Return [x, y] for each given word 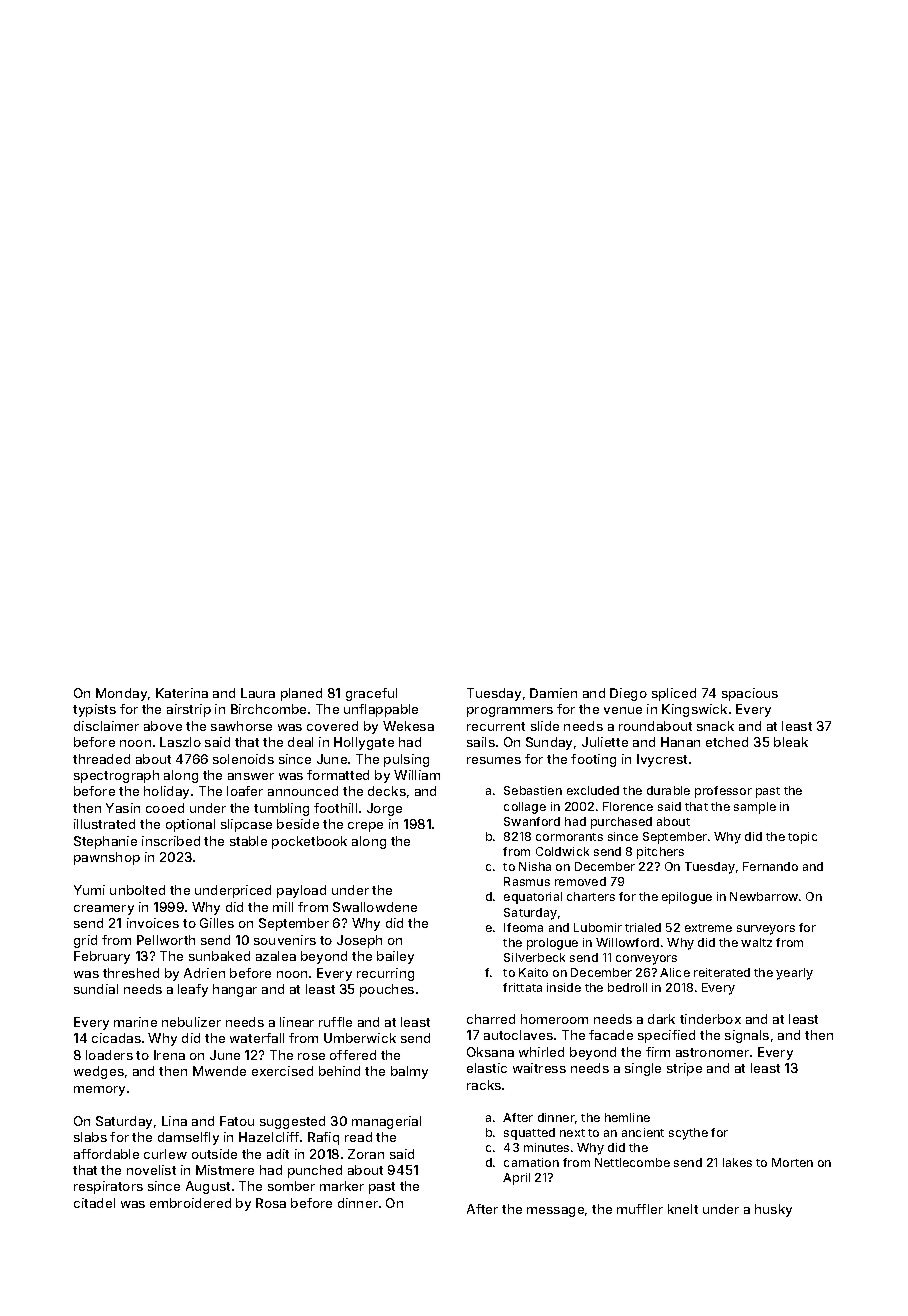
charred [491, 1019]
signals [747, 1036]
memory [99, 1091]
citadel [94, 1203]
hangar [235, 990]
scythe [688, 1134]
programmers [510, 712]
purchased [621, 823]
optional [190, 825]
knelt [683, 1209]
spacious [750, 694]
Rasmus [527, 881]
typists [94, 710]
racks [484, 1085]
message [555, 1212]
